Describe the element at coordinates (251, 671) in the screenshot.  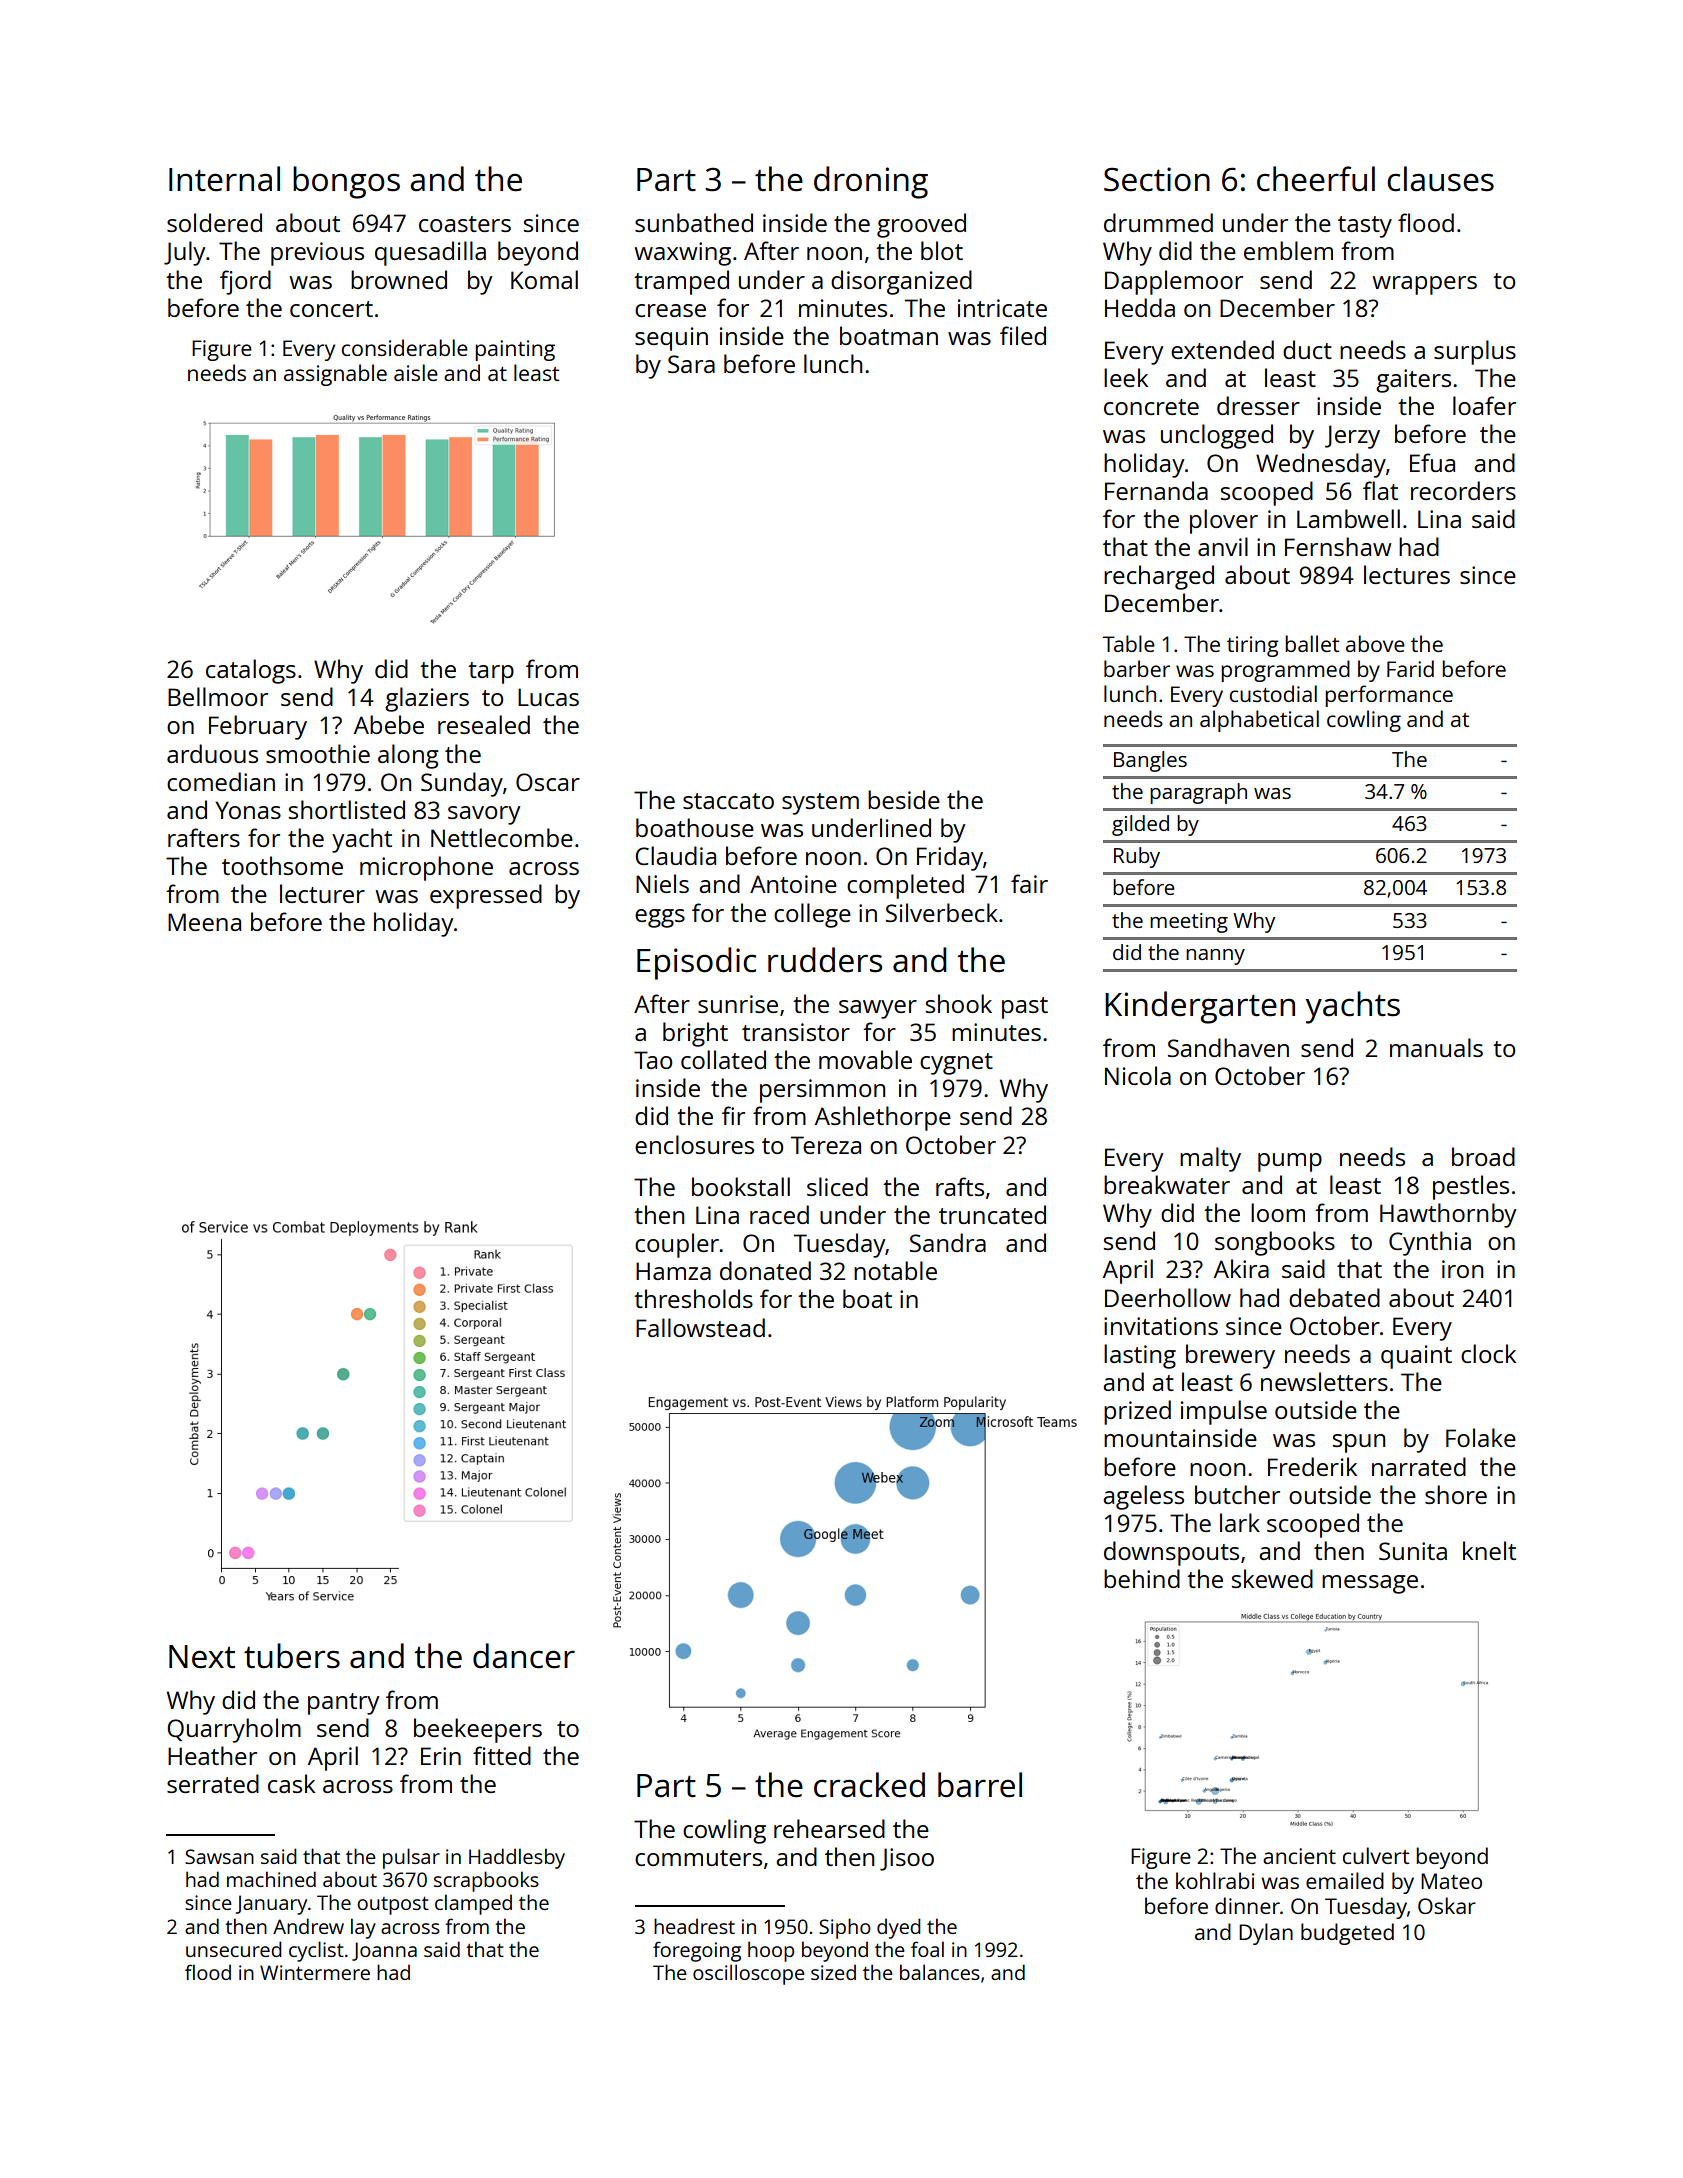
I see `catalogs` at that location.
